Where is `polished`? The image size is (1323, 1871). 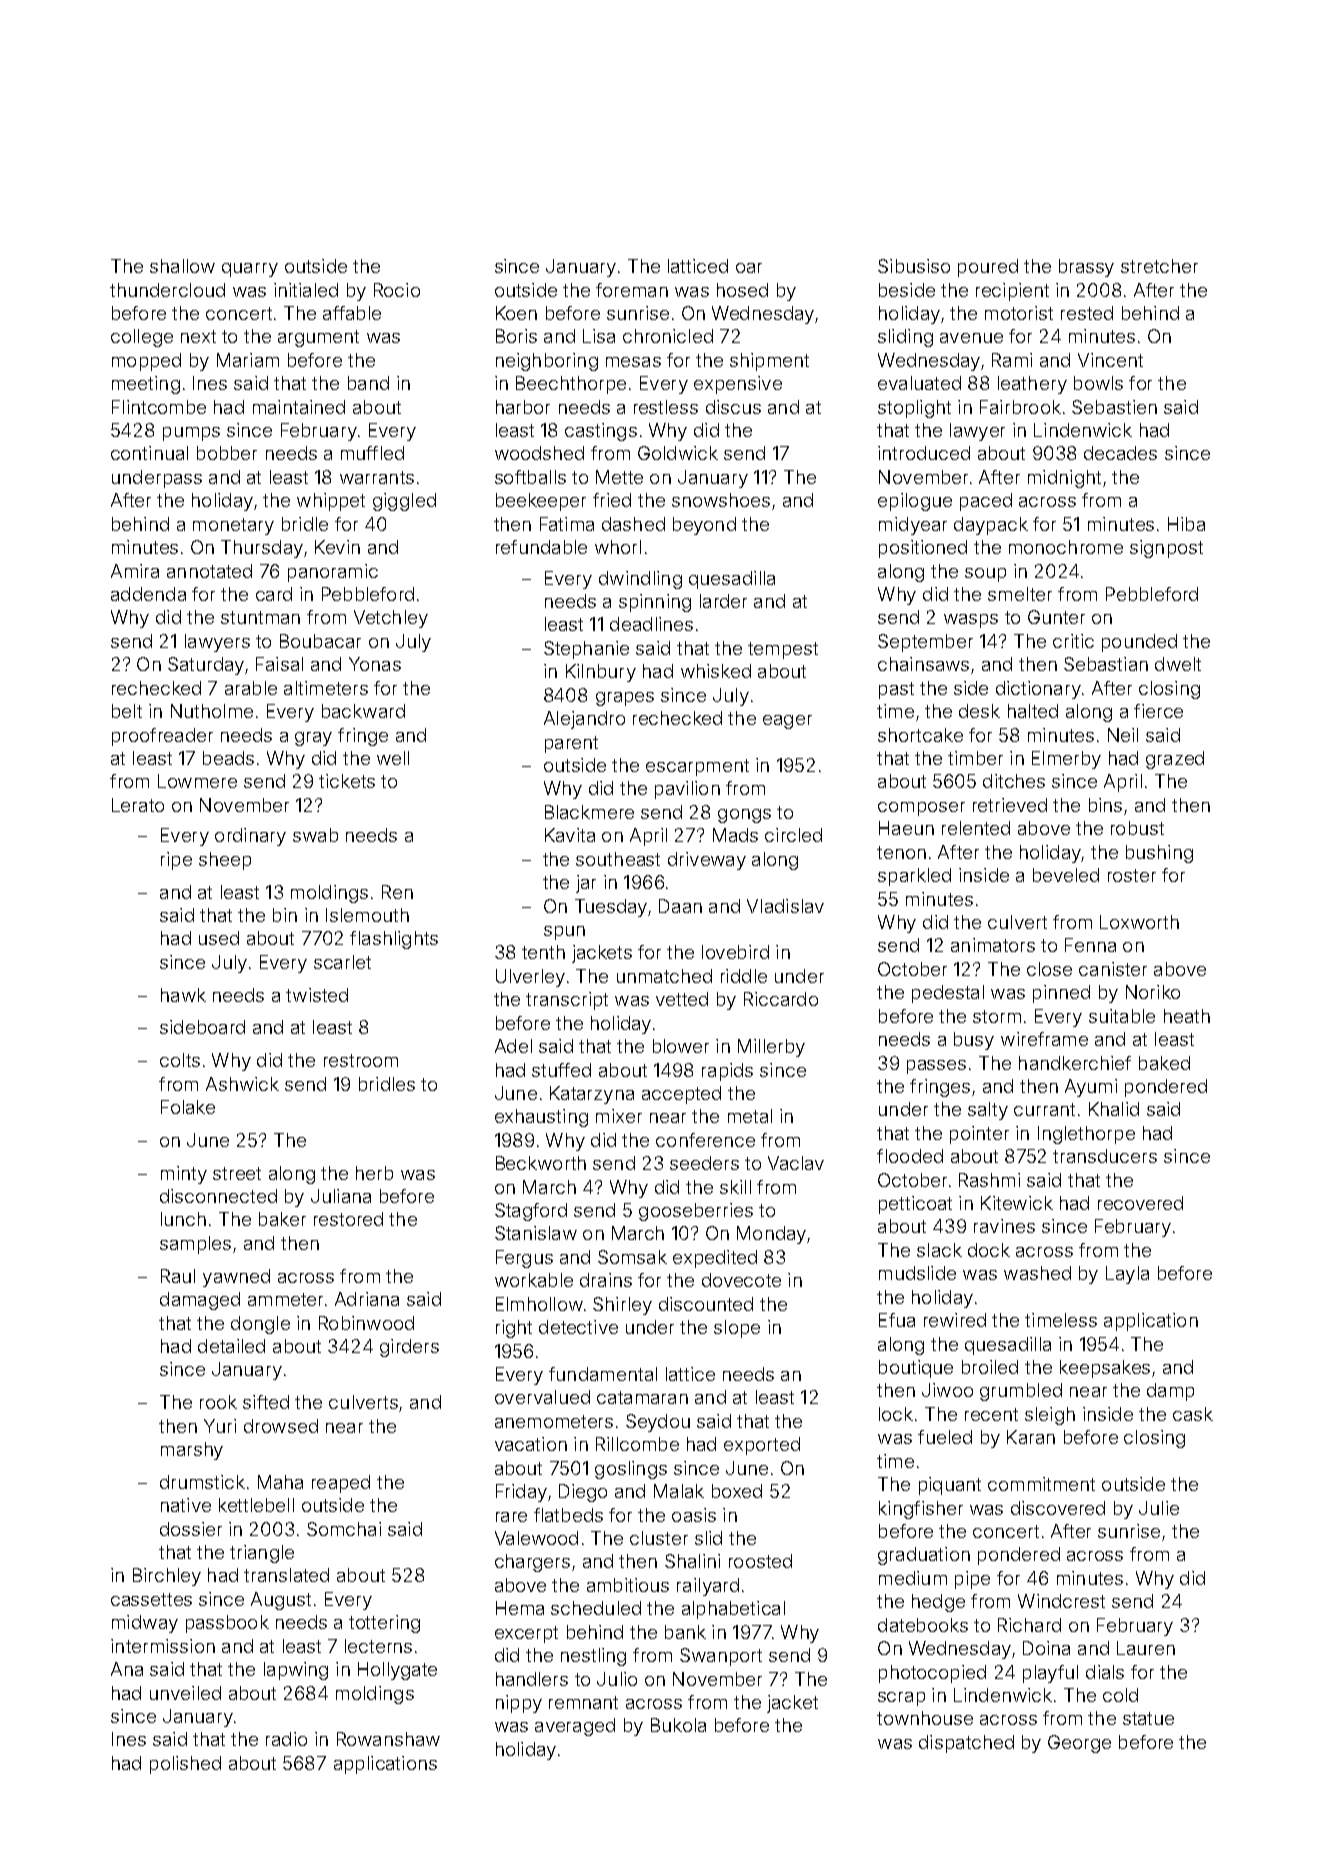 polished is located at coordinates (185, 1765).
